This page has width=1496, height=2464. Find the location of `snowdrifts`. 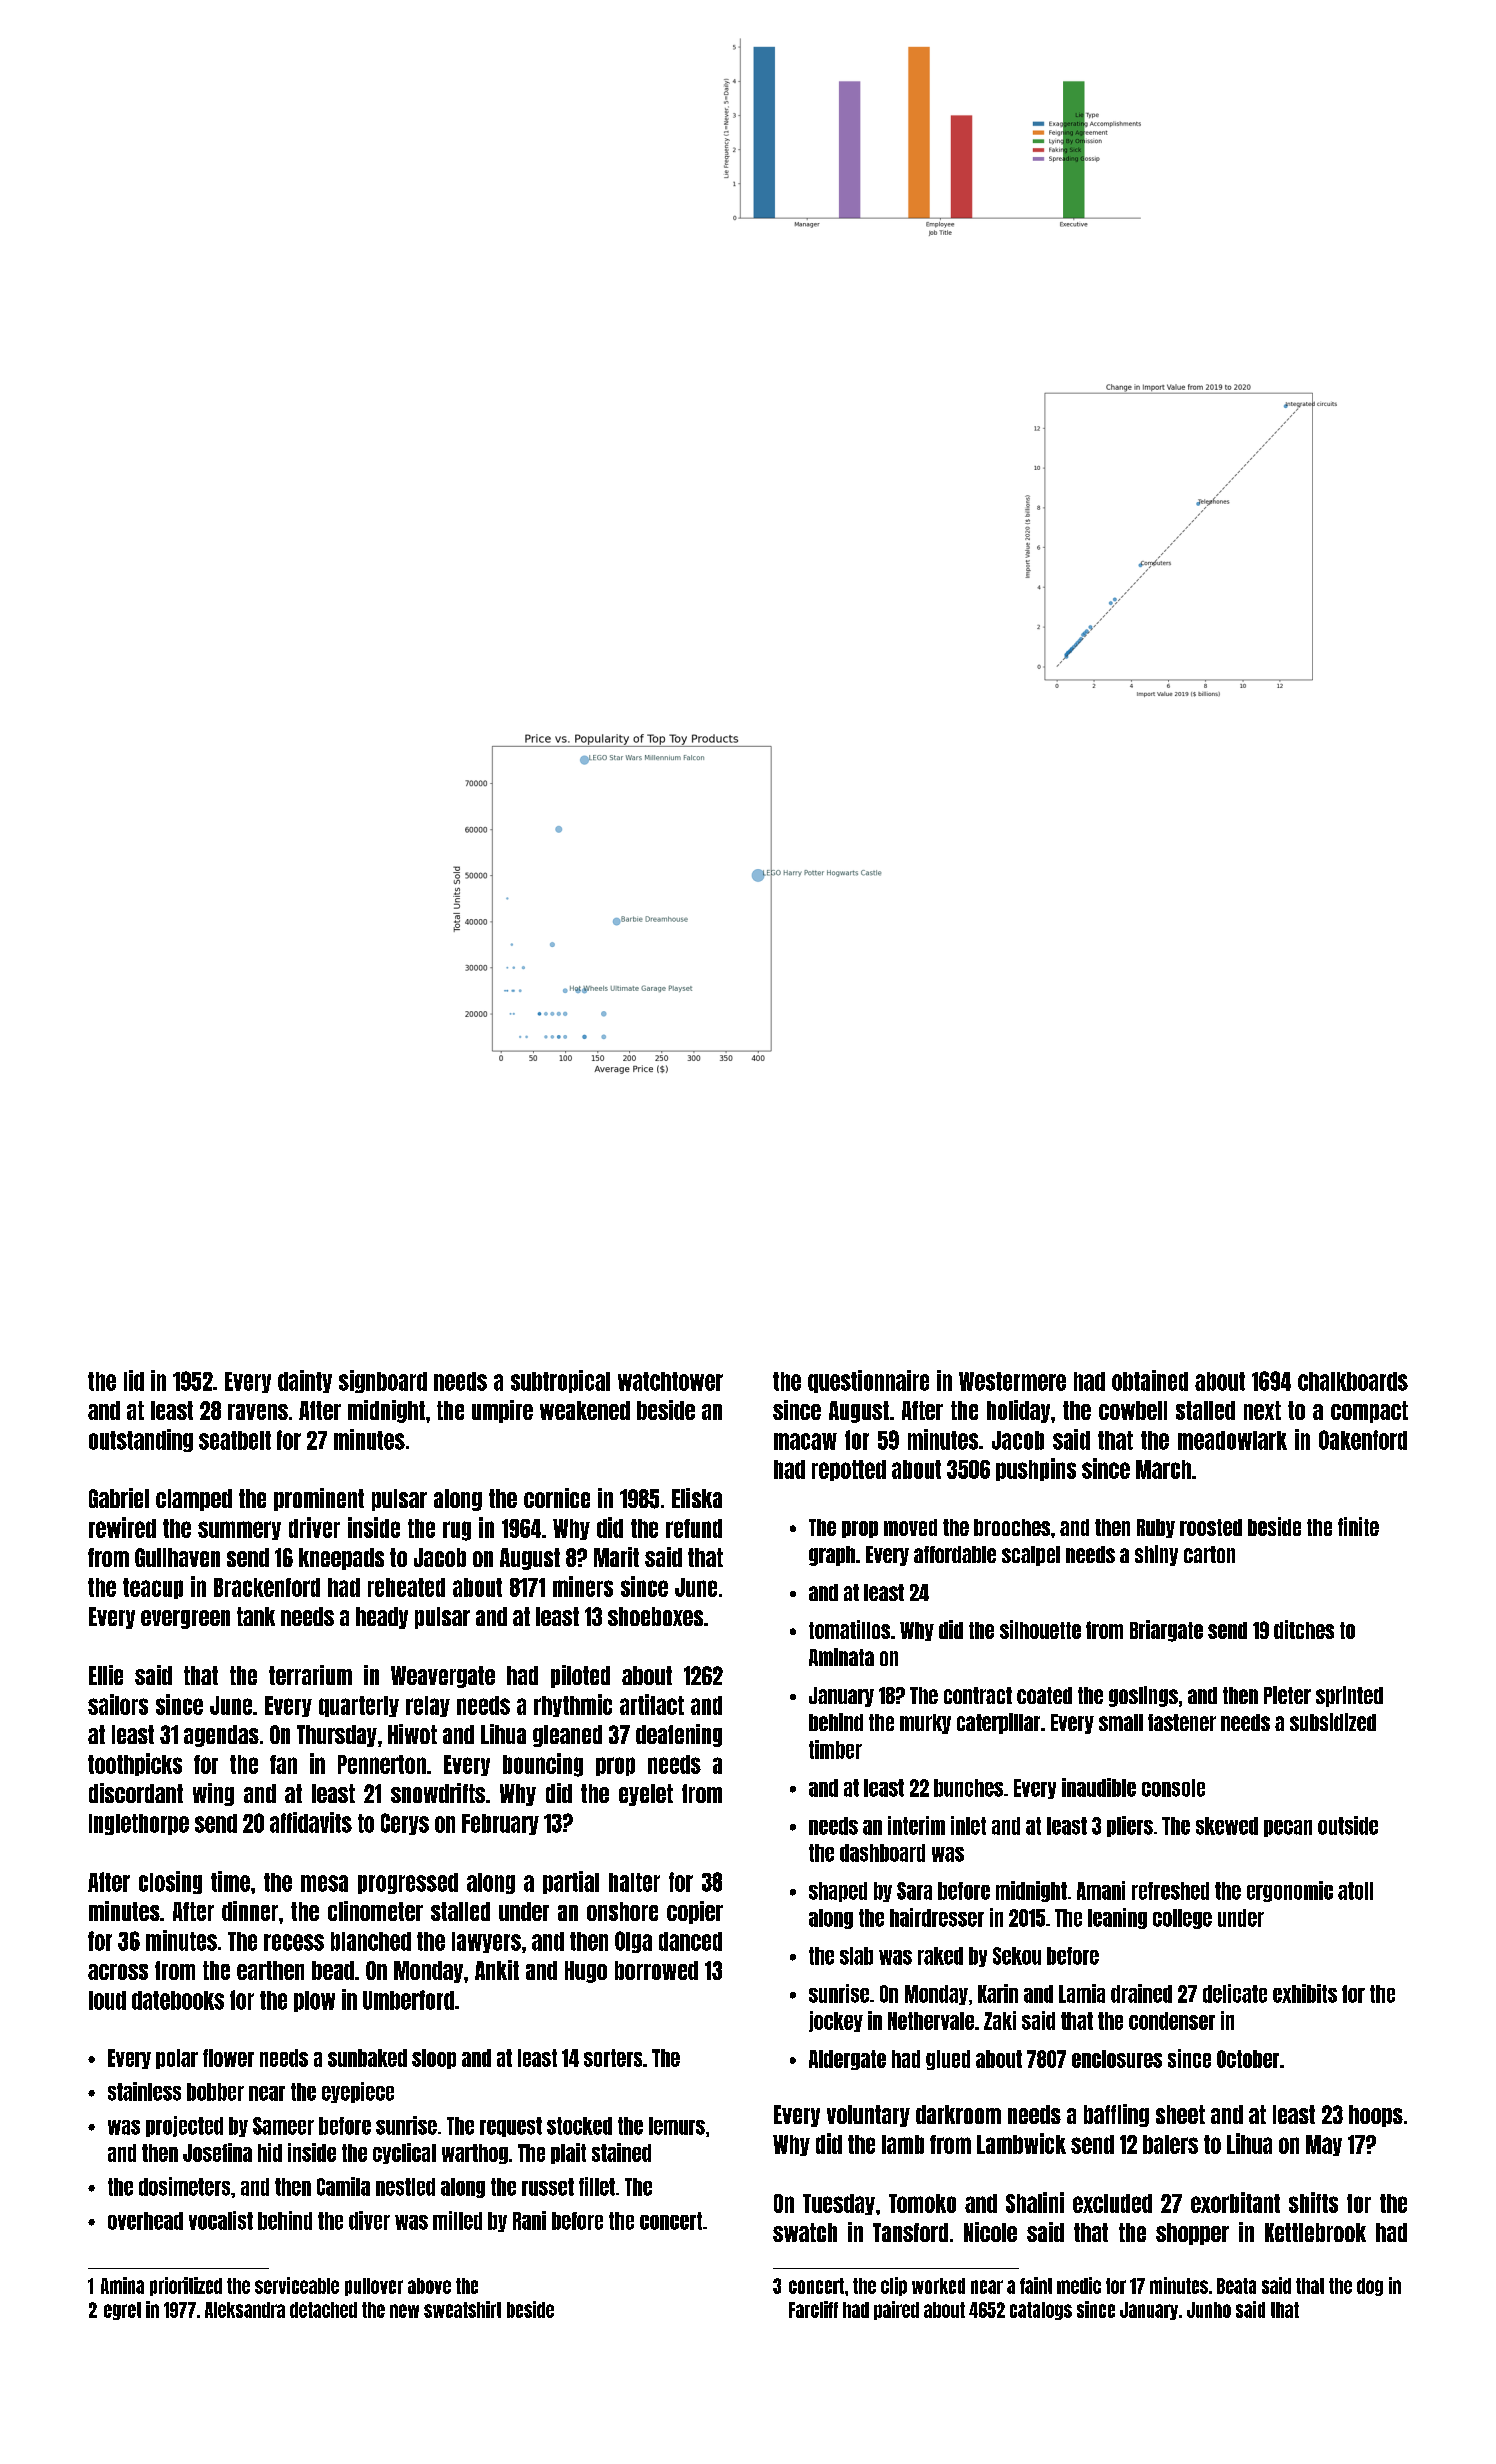

snowdrifts is located at coordinates (438, 1793).
